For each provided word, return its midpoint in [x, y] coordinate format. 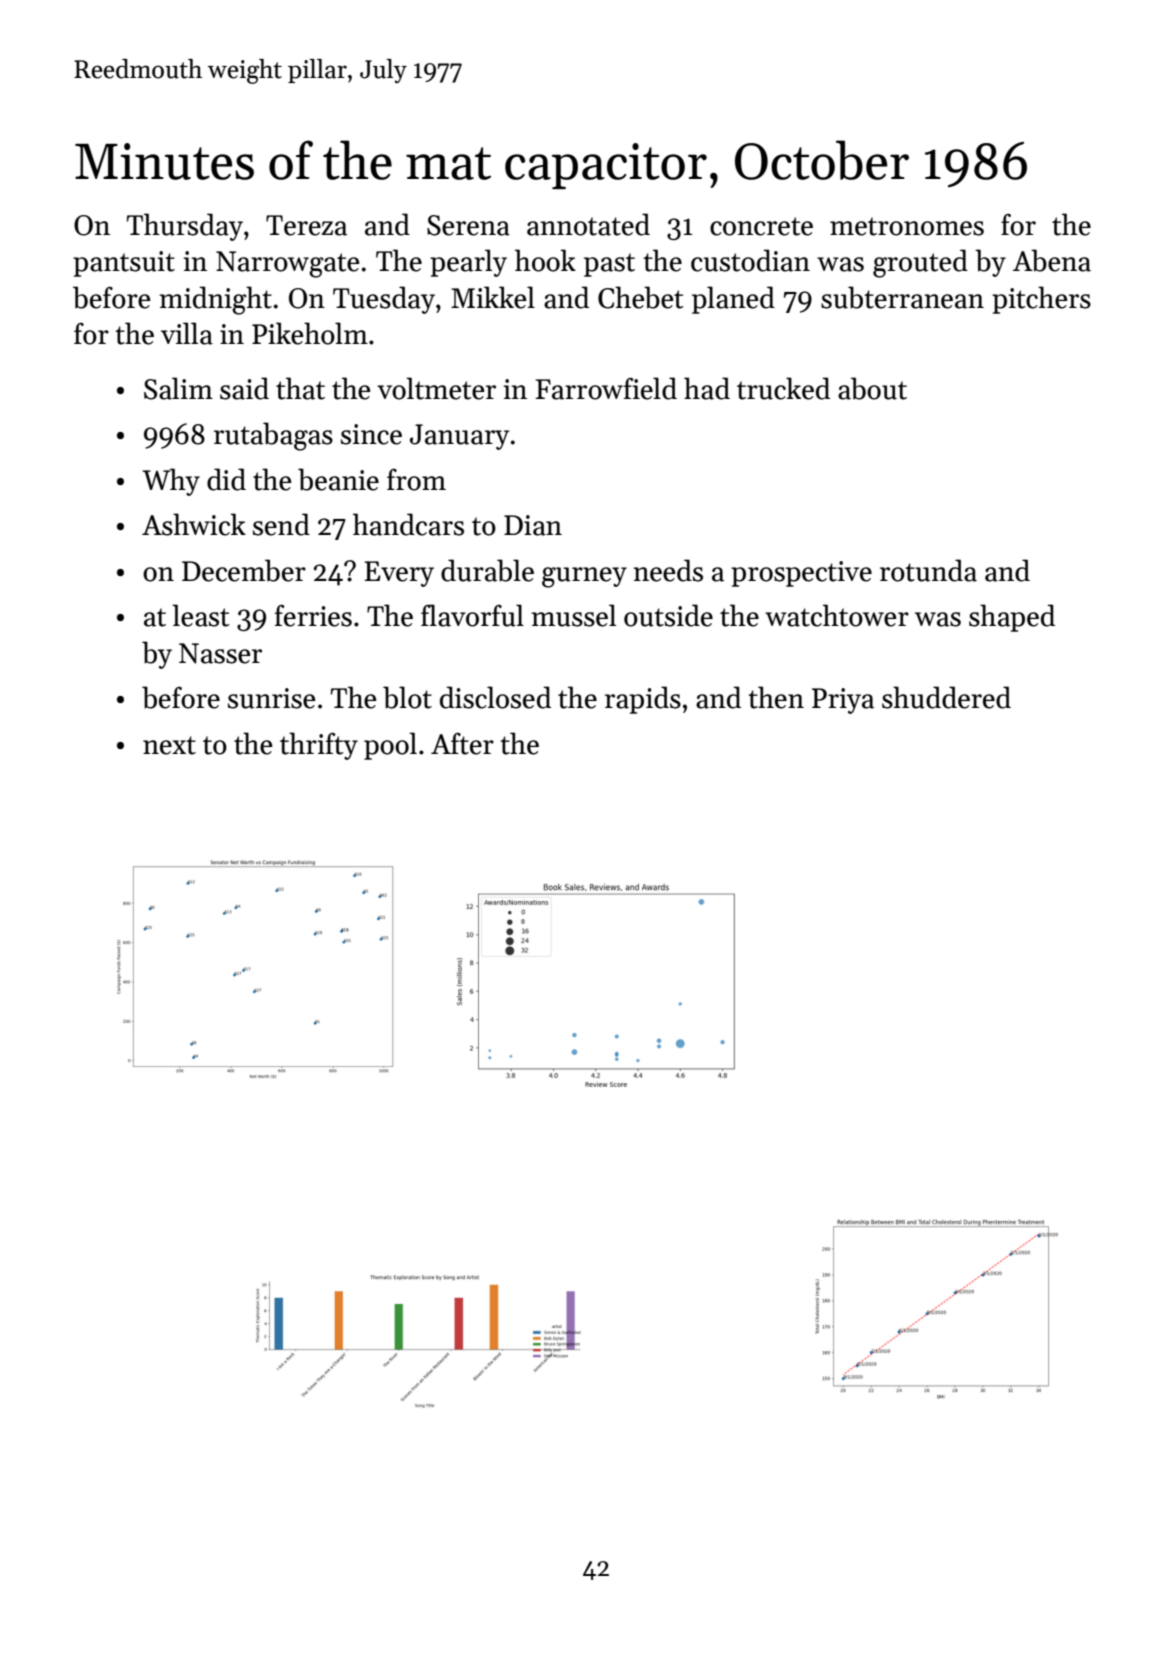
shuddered [946, 697]
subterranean [902, 297]
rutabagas [273, 436]
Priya [843, 701]
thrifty [319, 746]
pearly [468, 263]
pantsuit [124, 264]
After [462, 744]
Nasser [220, 653]
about [872, 388]
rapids [643, 700]
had [707, 388]
